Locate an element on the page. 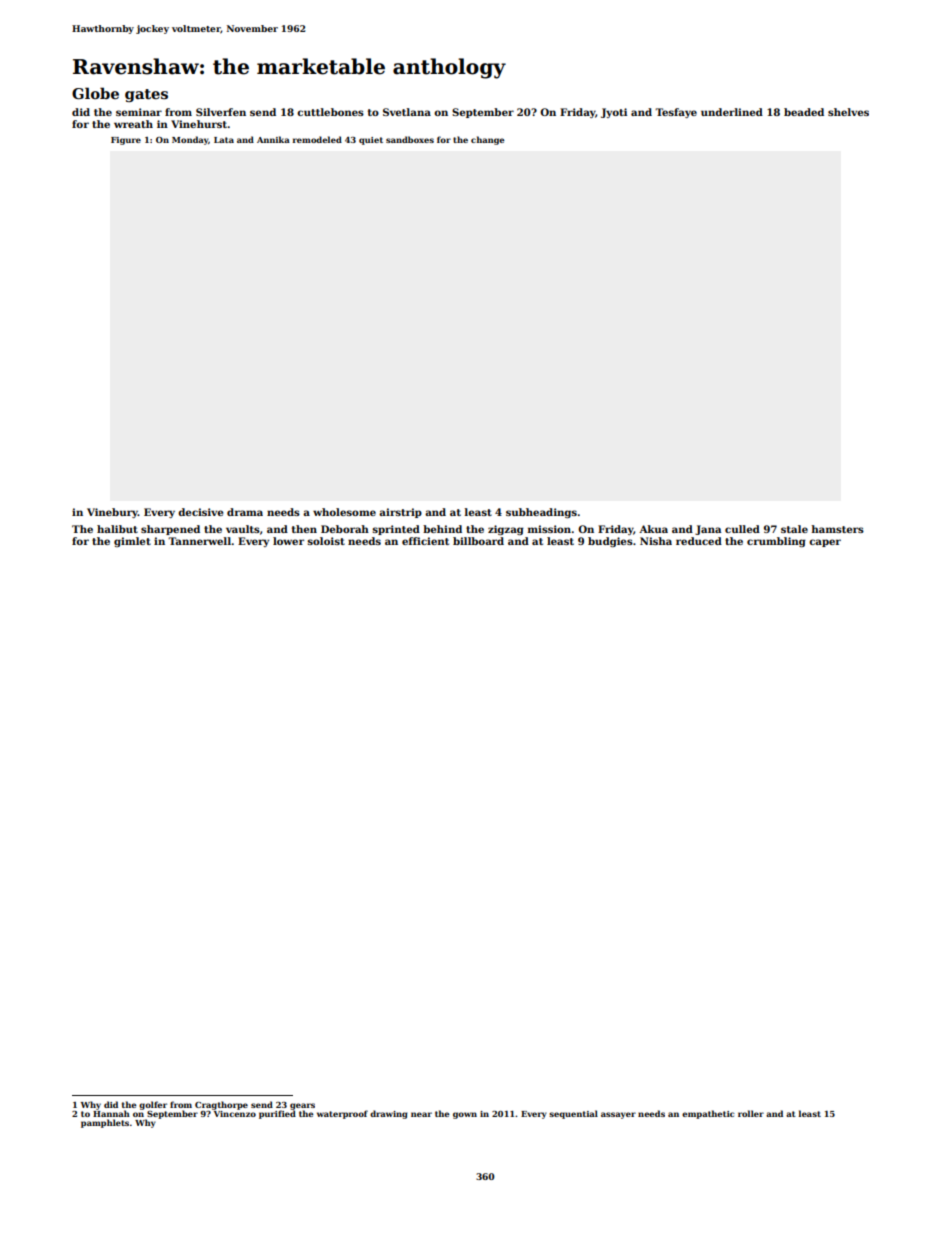 Image resolution: width=952 pixels, height=1233 pixels. Tesfaye is located at coordinates (676, 113).
